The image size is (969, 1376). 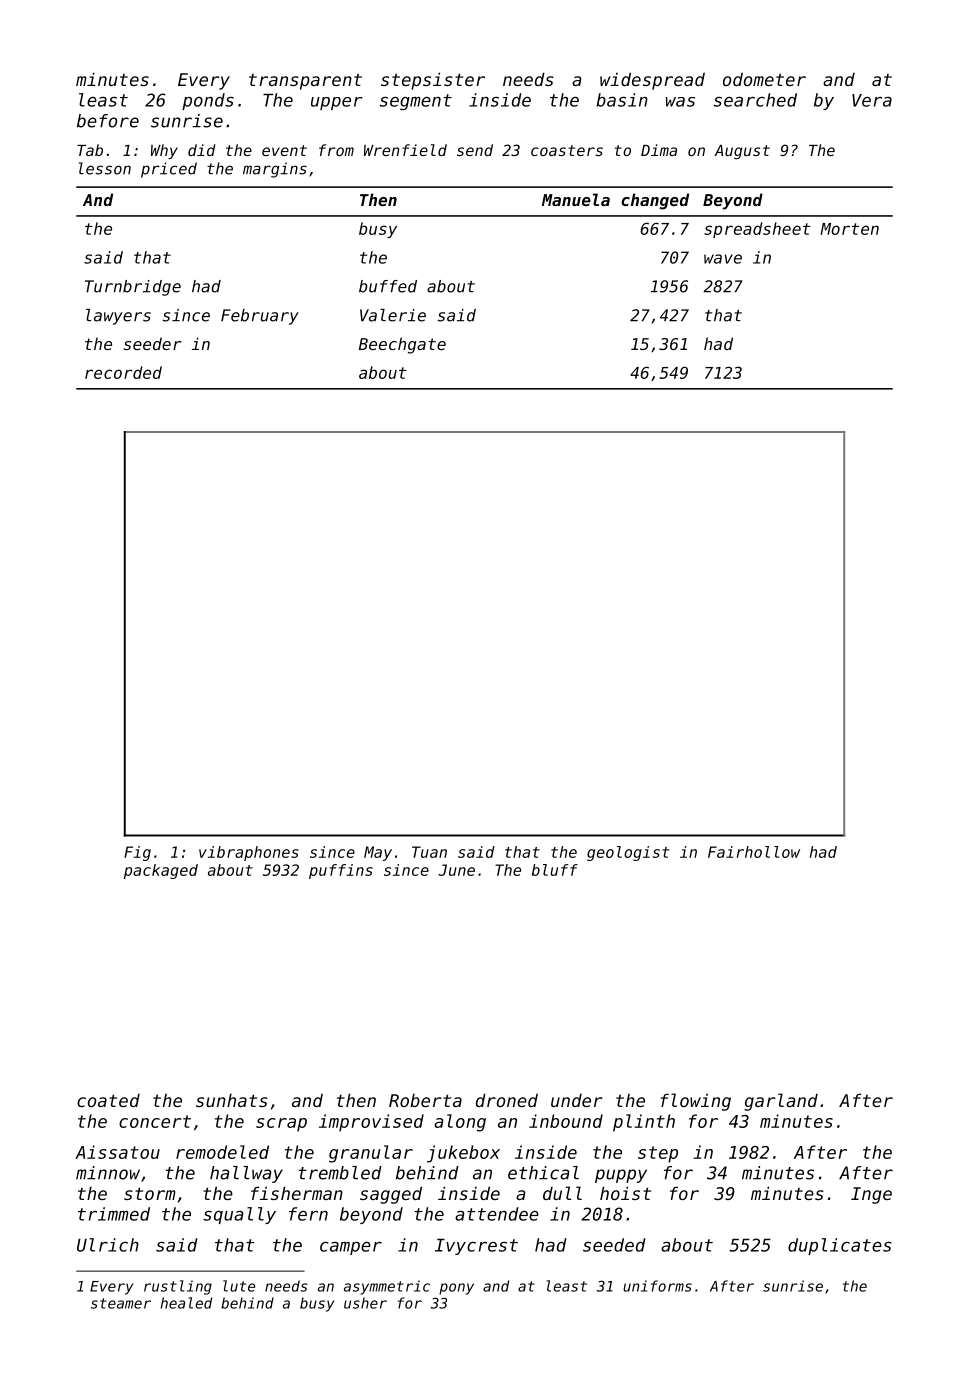 What do you see at coordinates (108, 121) in the document?
I see `before` at bounding box center [108, 121].
